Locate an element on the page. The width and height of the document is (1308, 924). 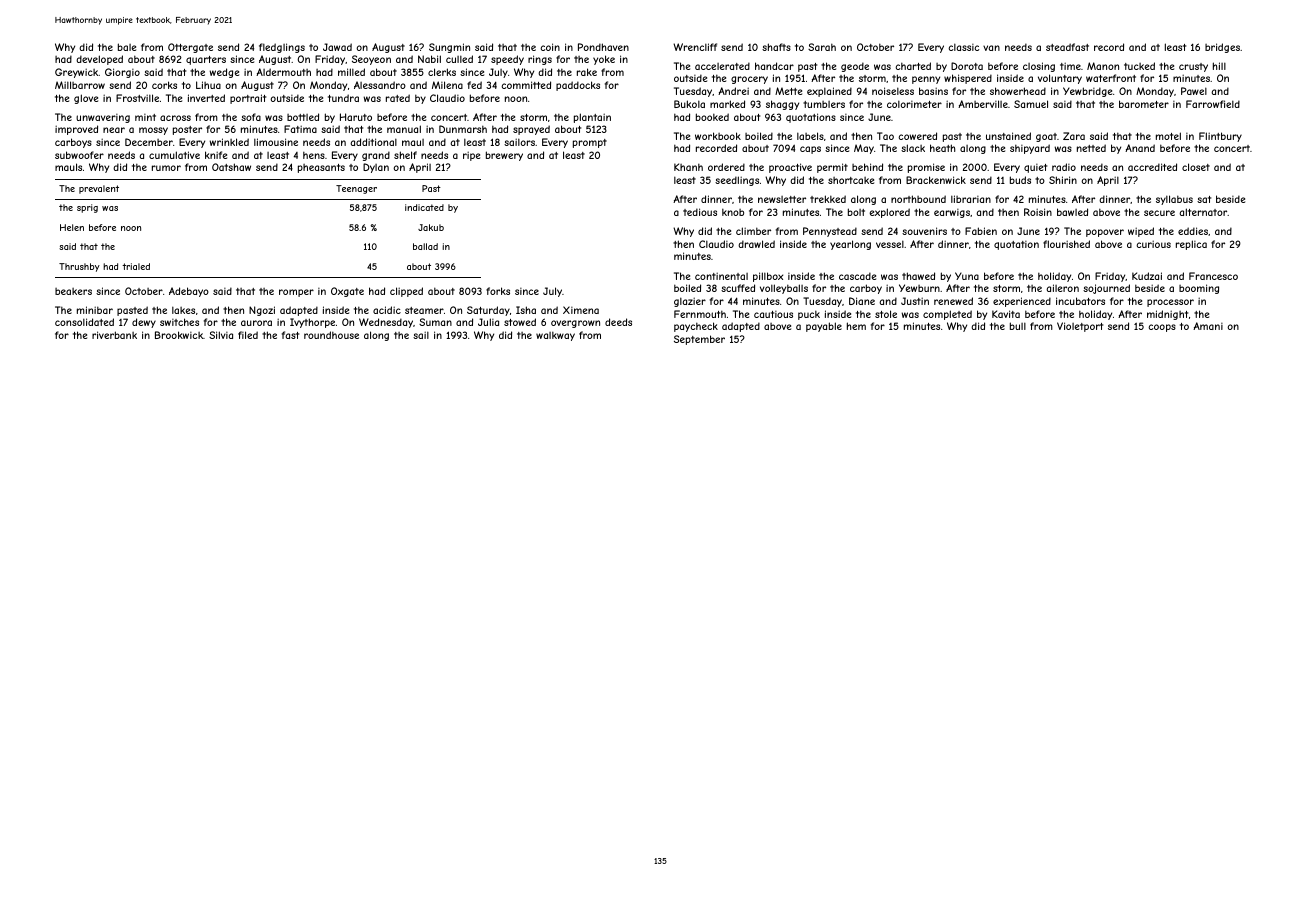
handcar is located at coordinates (774, 66).
